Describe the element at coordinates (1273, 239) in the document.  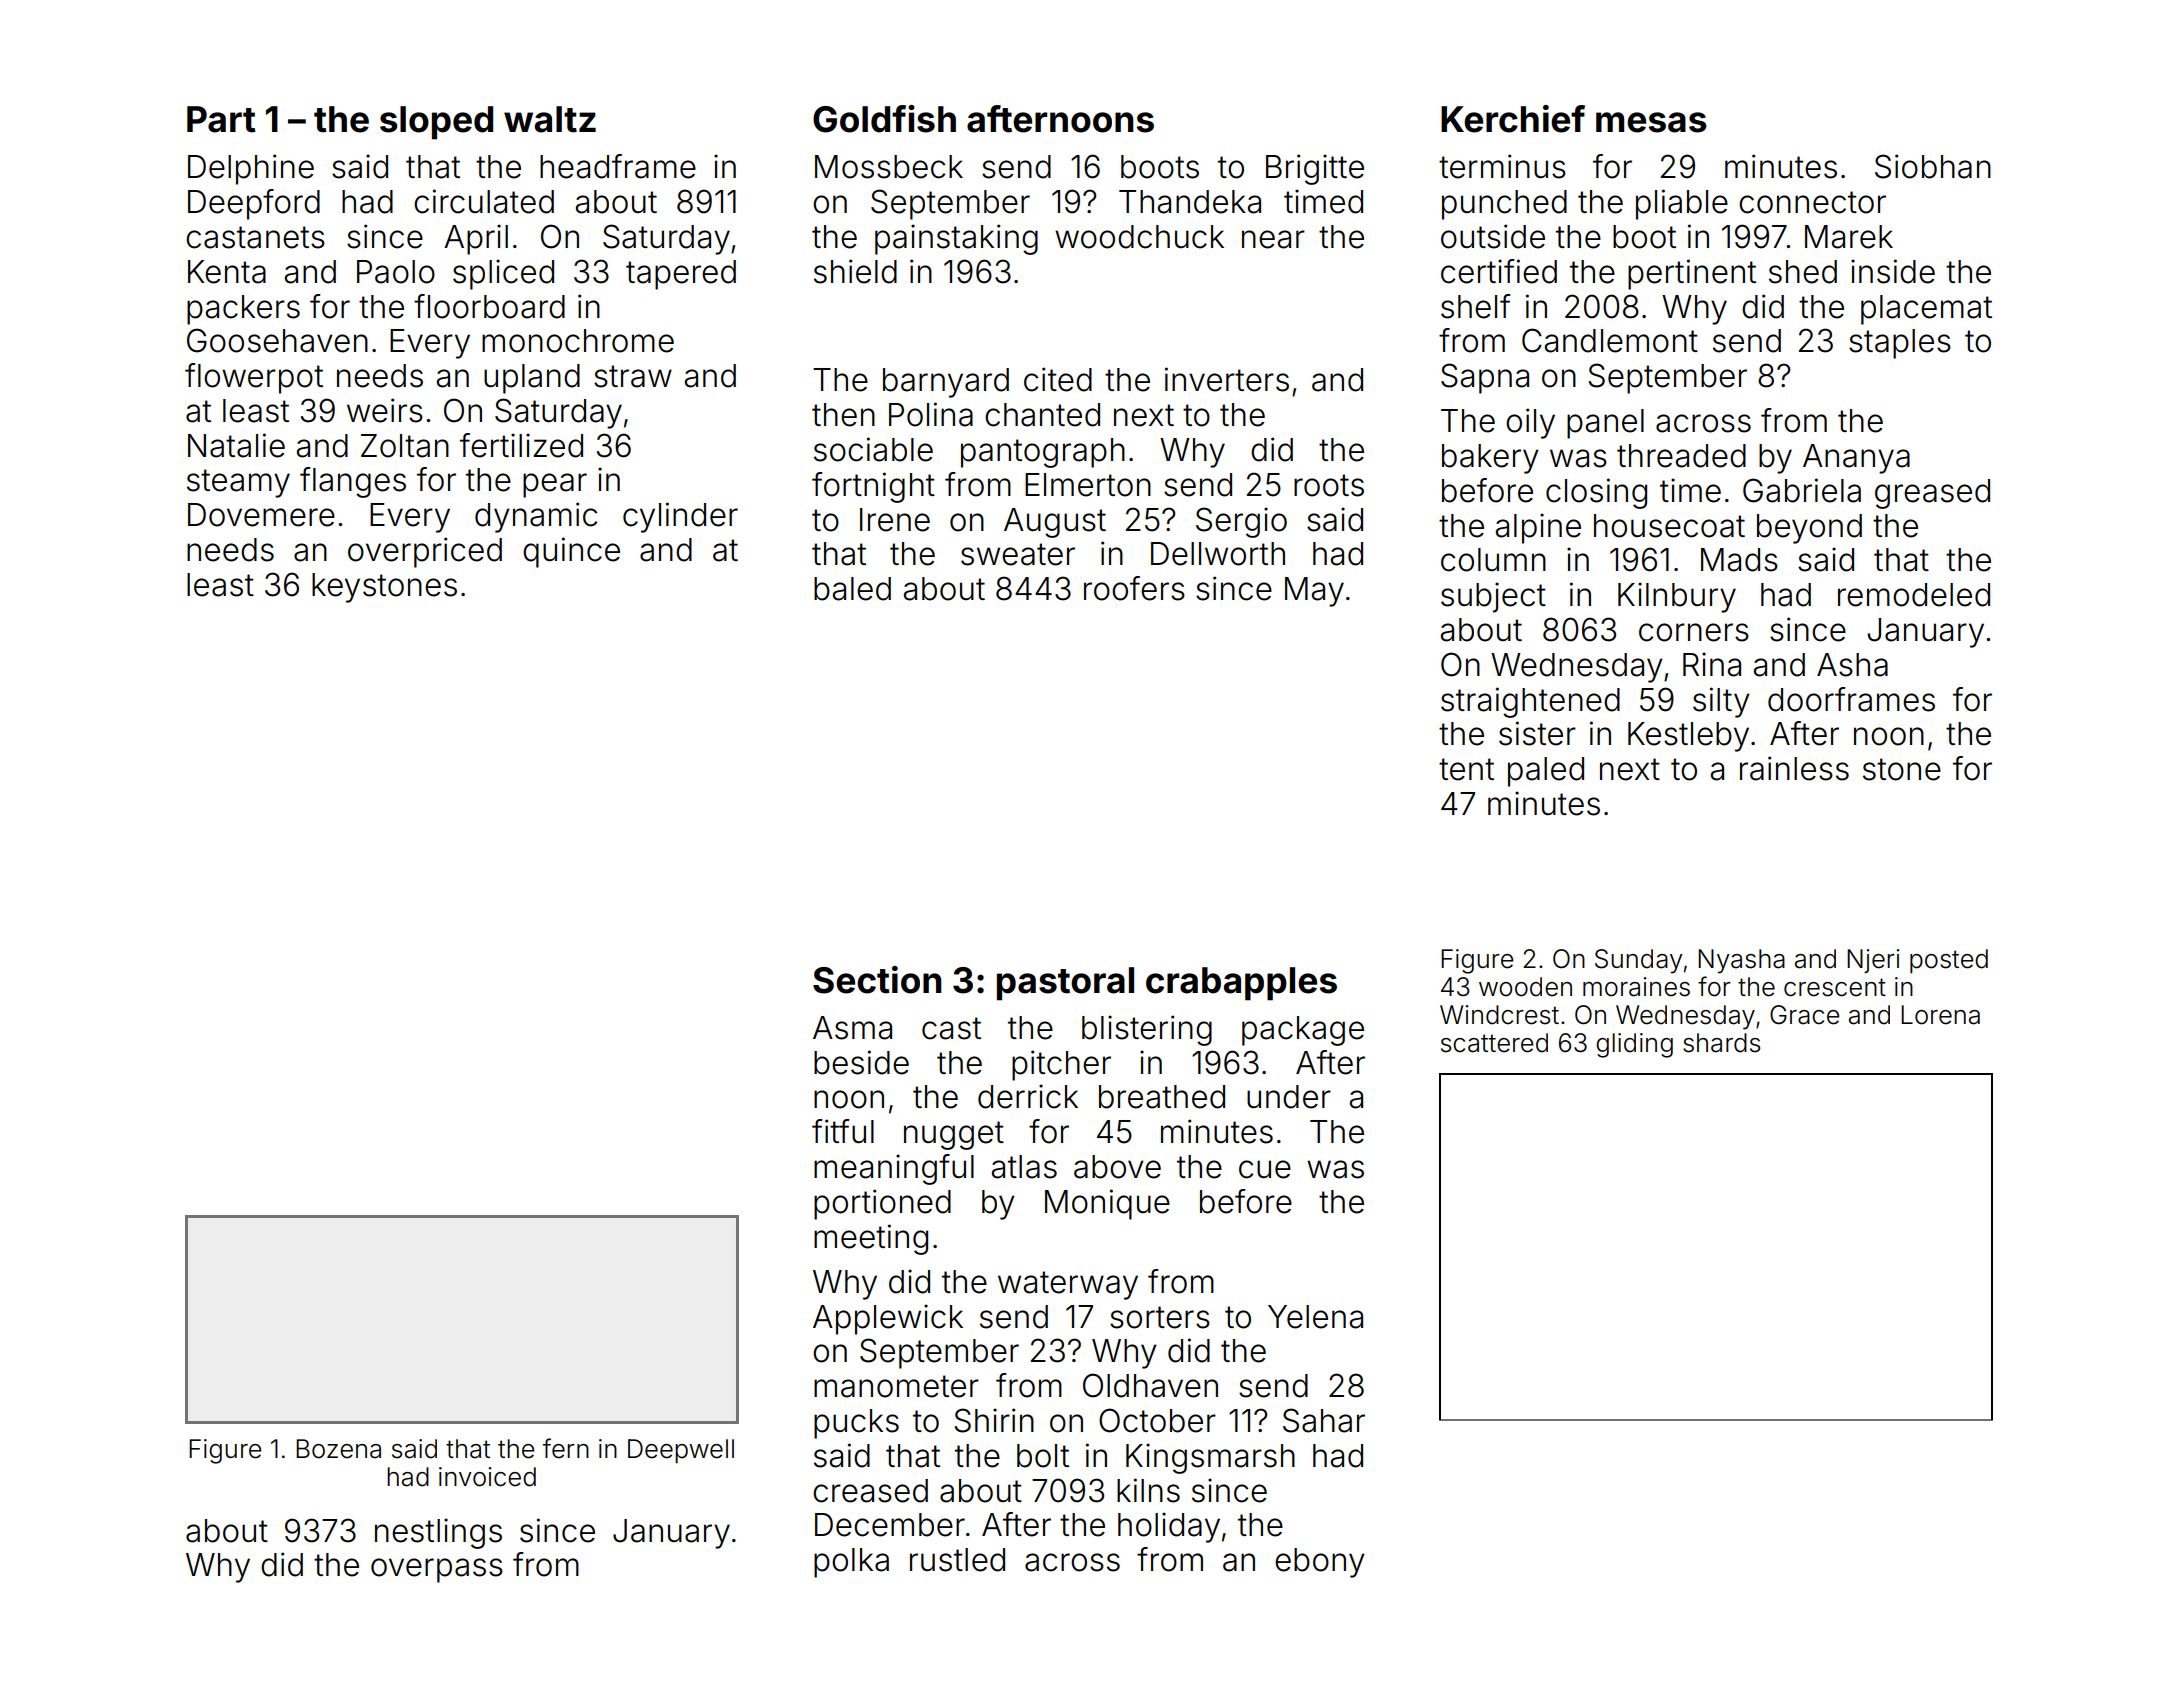
I see `near` at that location.
